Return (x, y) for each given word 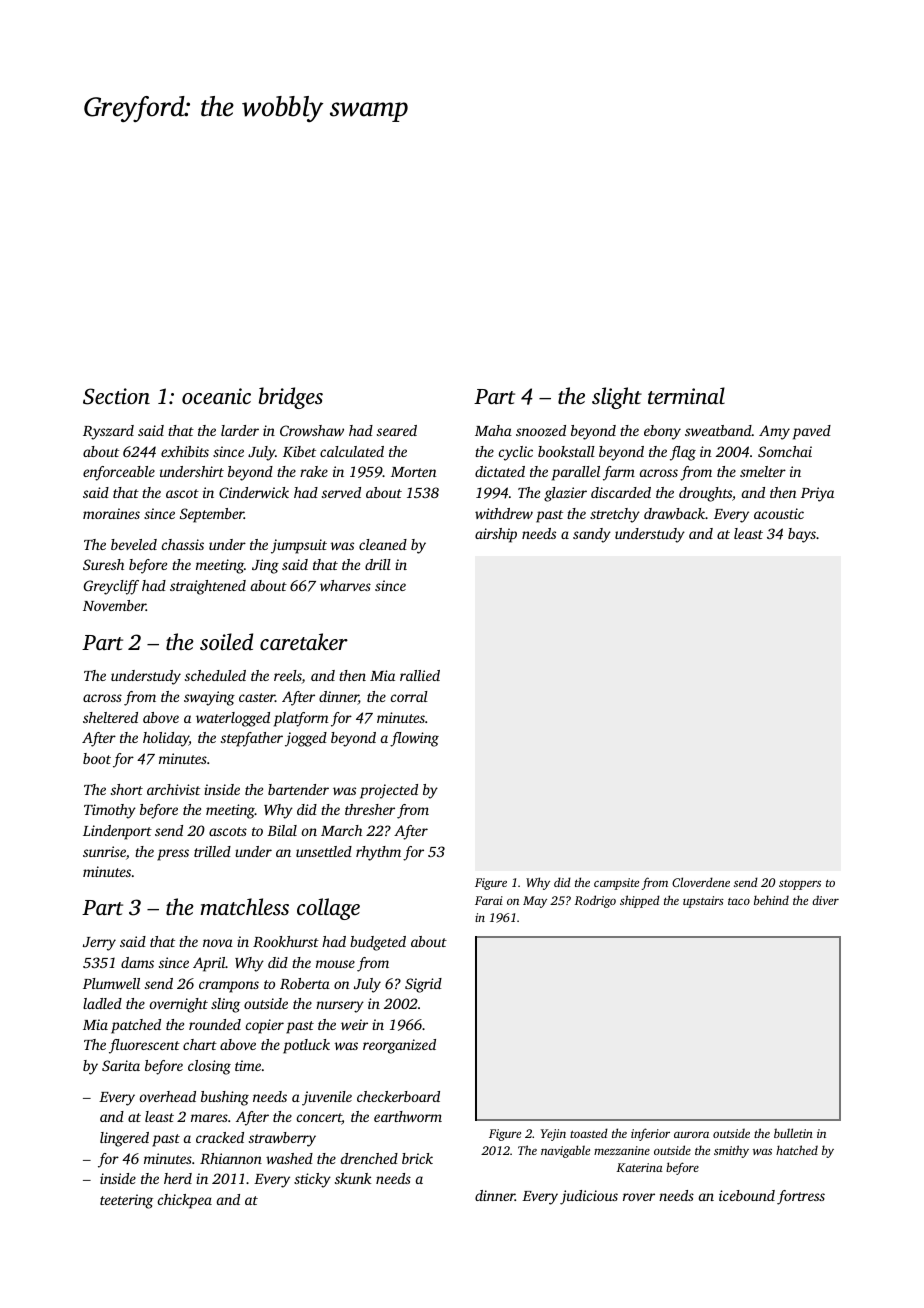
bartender (298, 789)
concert (319, 1119)
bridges (291, 398)
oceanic (216, 396)
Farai (489, 900)
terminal (686, 395)
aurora (691, 1134)
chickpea (185, 1201)
